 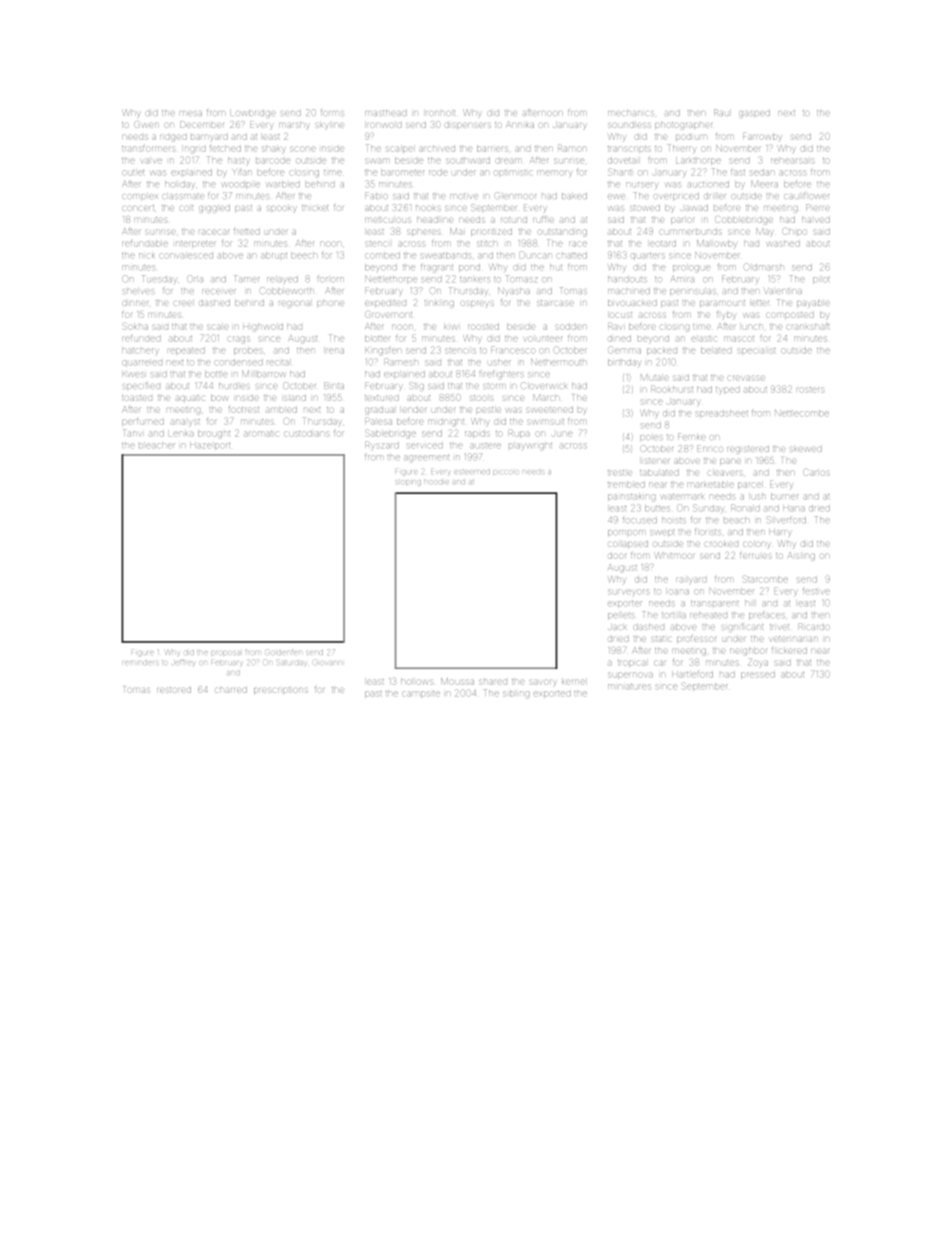 What do you see at coordinates (303, 149) in the document?
I see `scone` at bounding box center [303, 149].
